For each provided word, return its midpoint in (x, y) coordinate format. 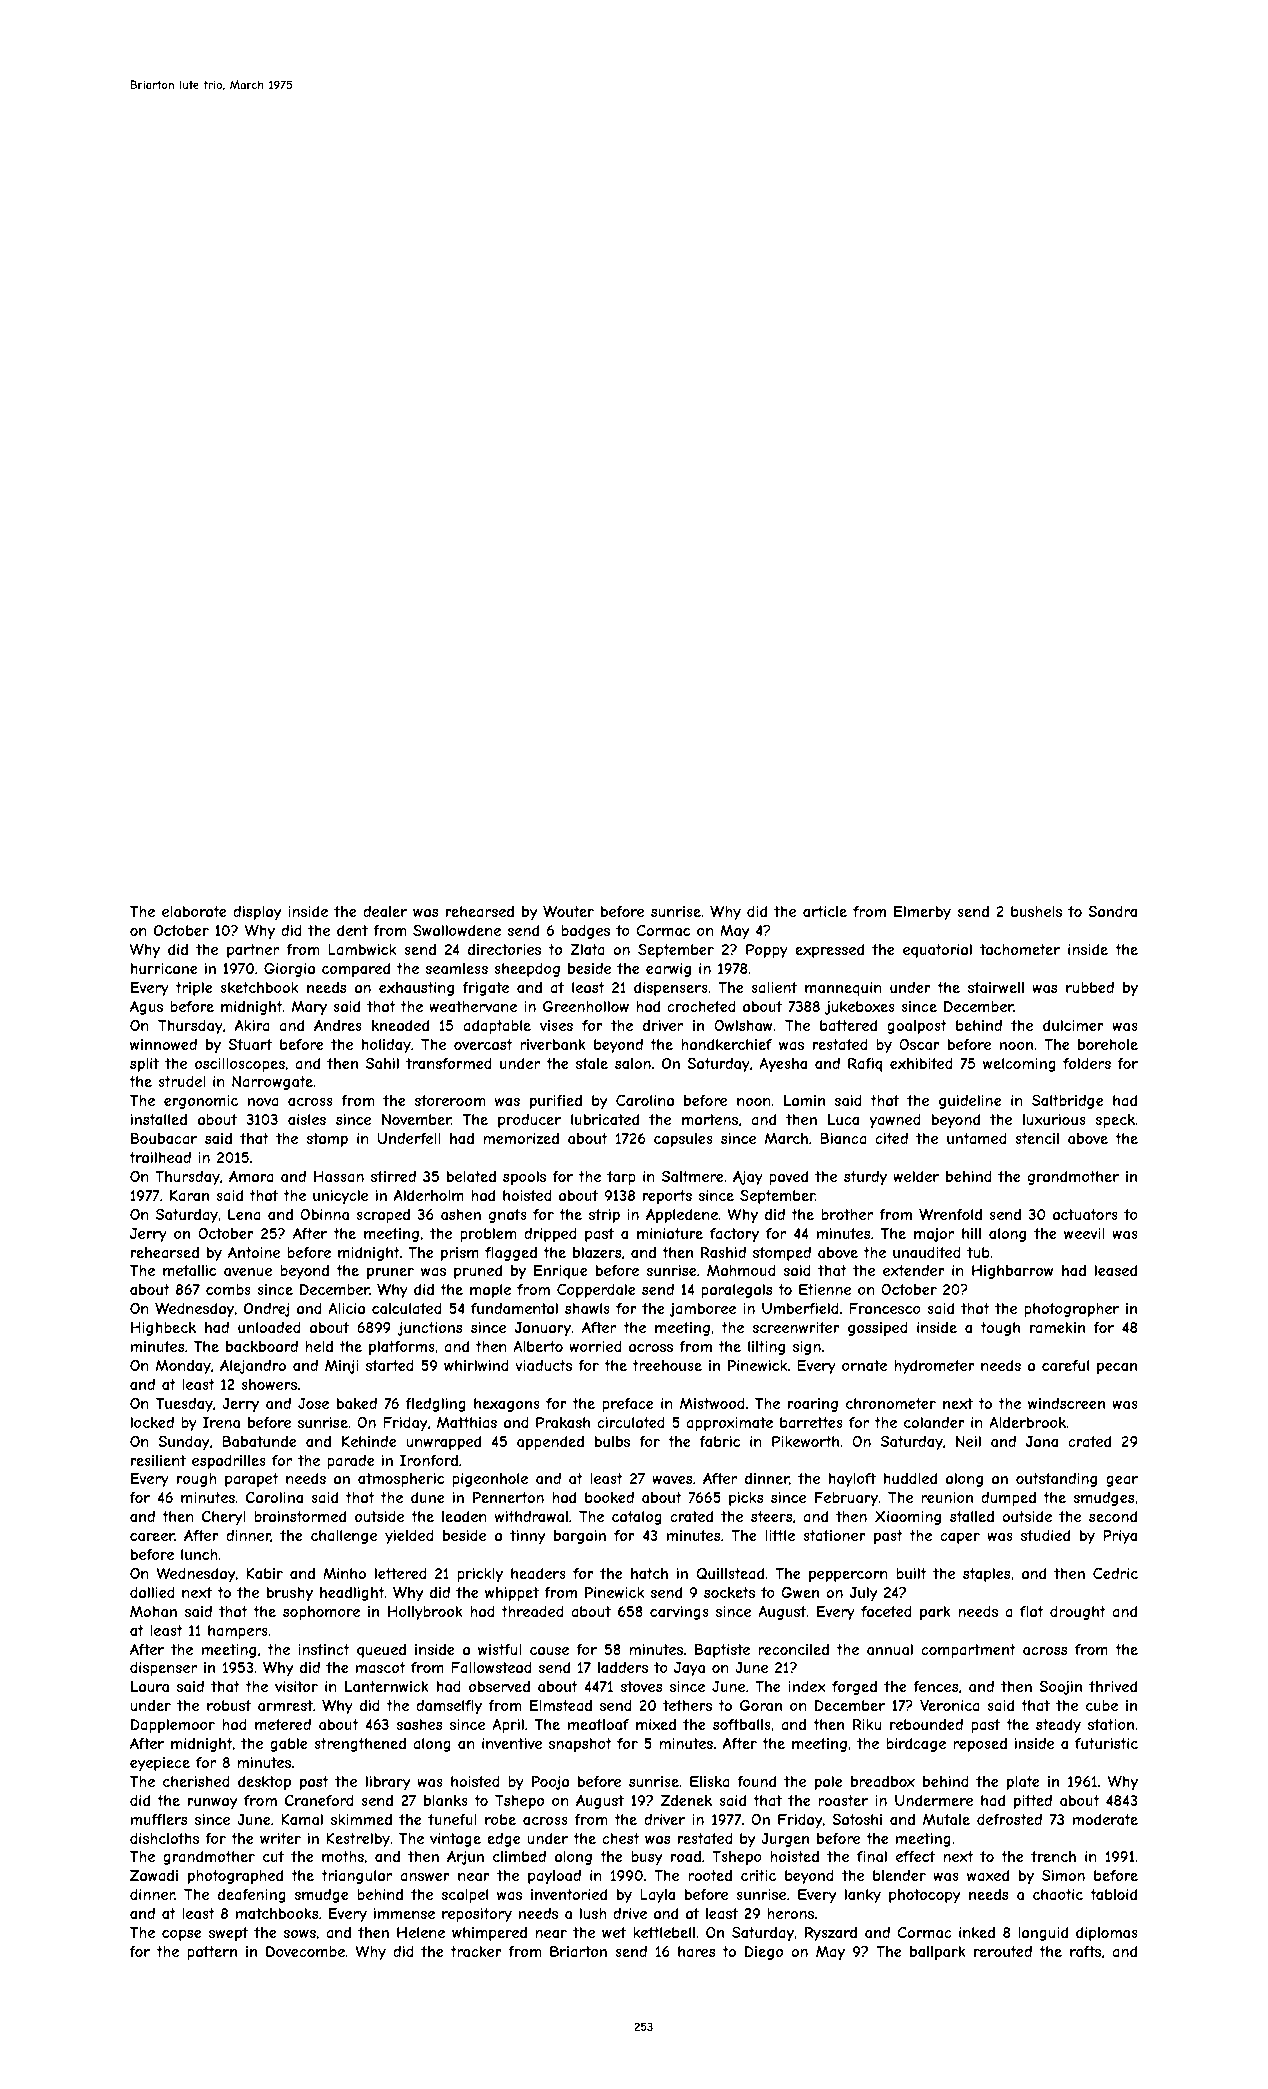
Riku (867, 1724)
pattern (212, 1953)
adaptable (497, 1027)
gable (289, 1745)
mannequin (843, 989)
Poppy (767, 951)
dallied (152, 1592)
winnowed (163, 1044)
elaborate (194, 911)
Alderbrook (1027, 1422)
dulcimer (1073, 1025)
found (756, 1781)
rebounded (926, 1724)
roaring (813, 1405)
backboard (262, 1346)
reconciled (793, 1649)
